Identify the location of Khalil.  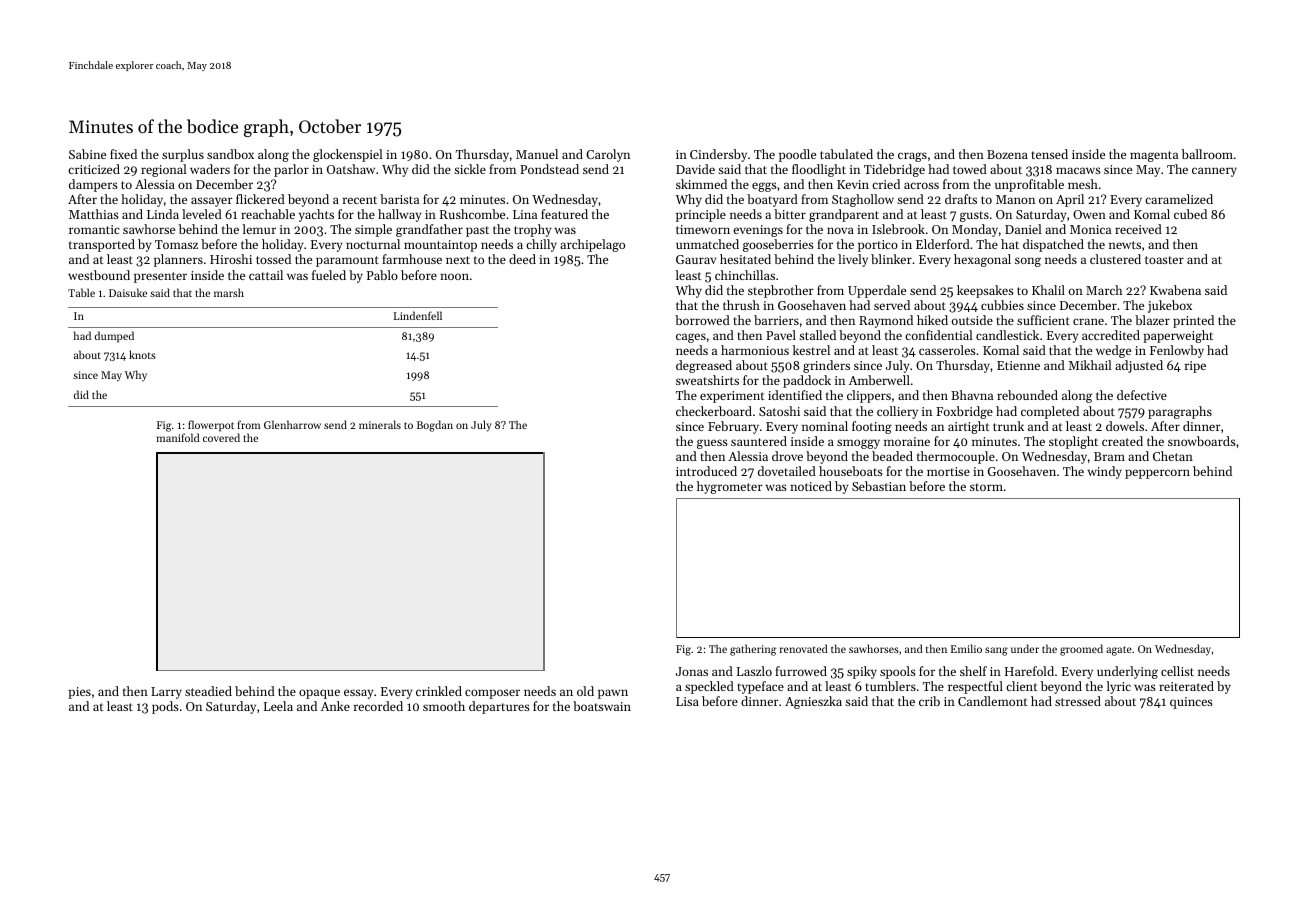
(1048, 290).
